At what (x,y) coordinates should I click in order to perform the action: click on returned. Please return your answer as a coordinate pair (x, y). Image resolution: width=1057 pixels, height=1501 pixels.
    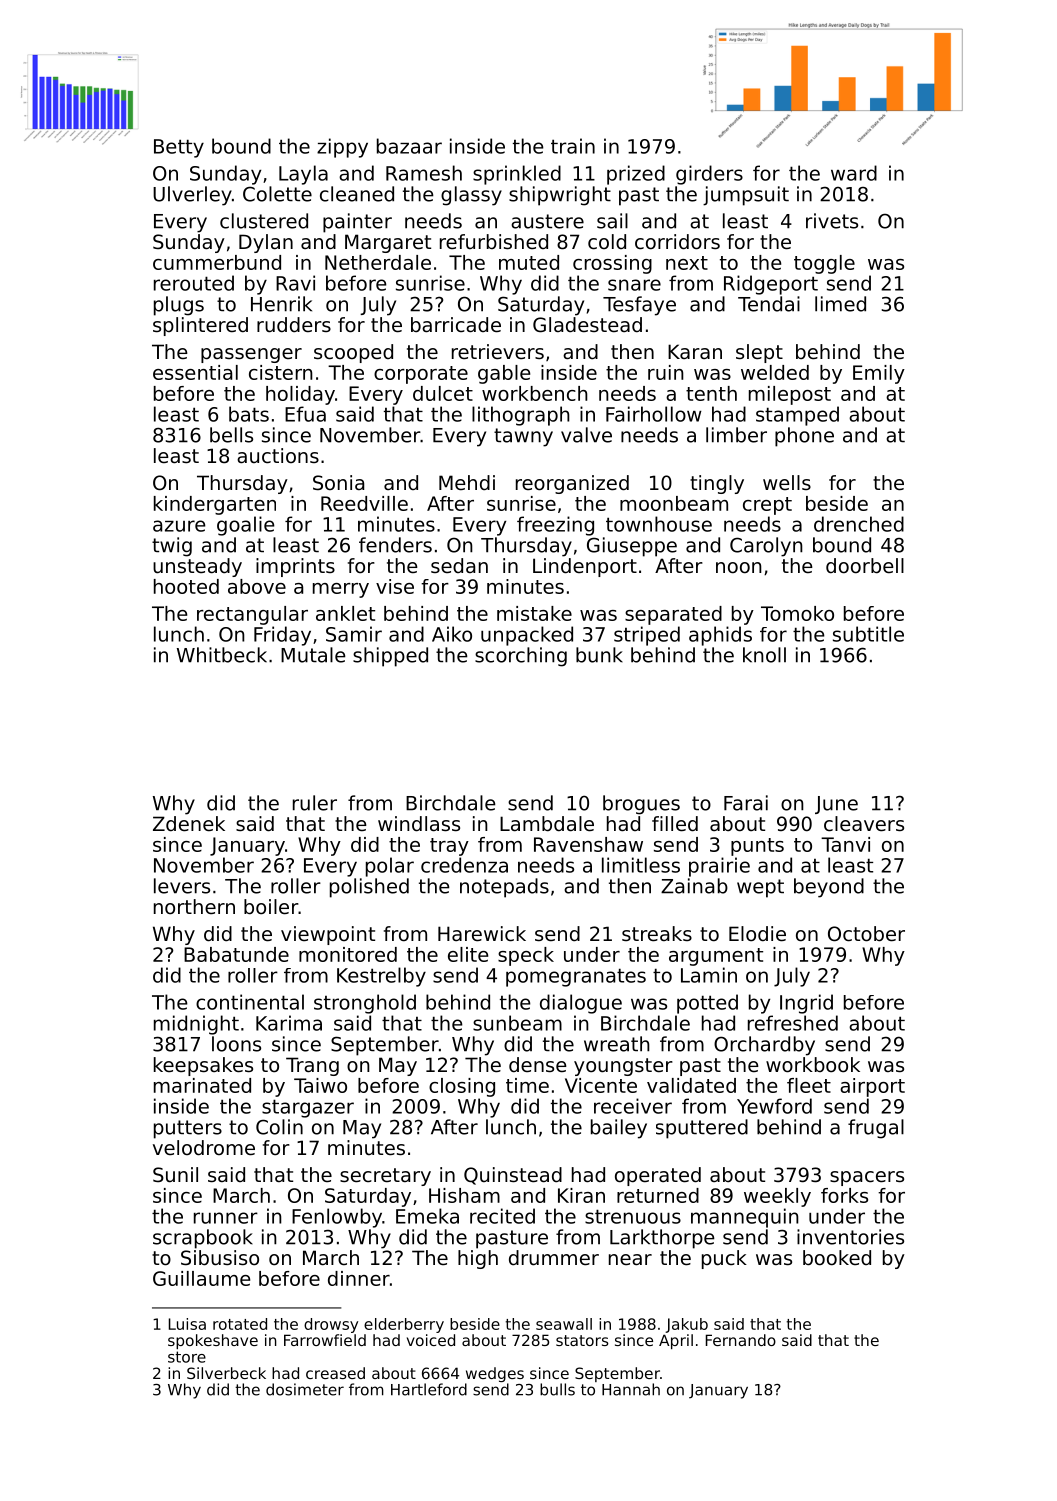
    Looking at the image, I should click on (658, 1195).
